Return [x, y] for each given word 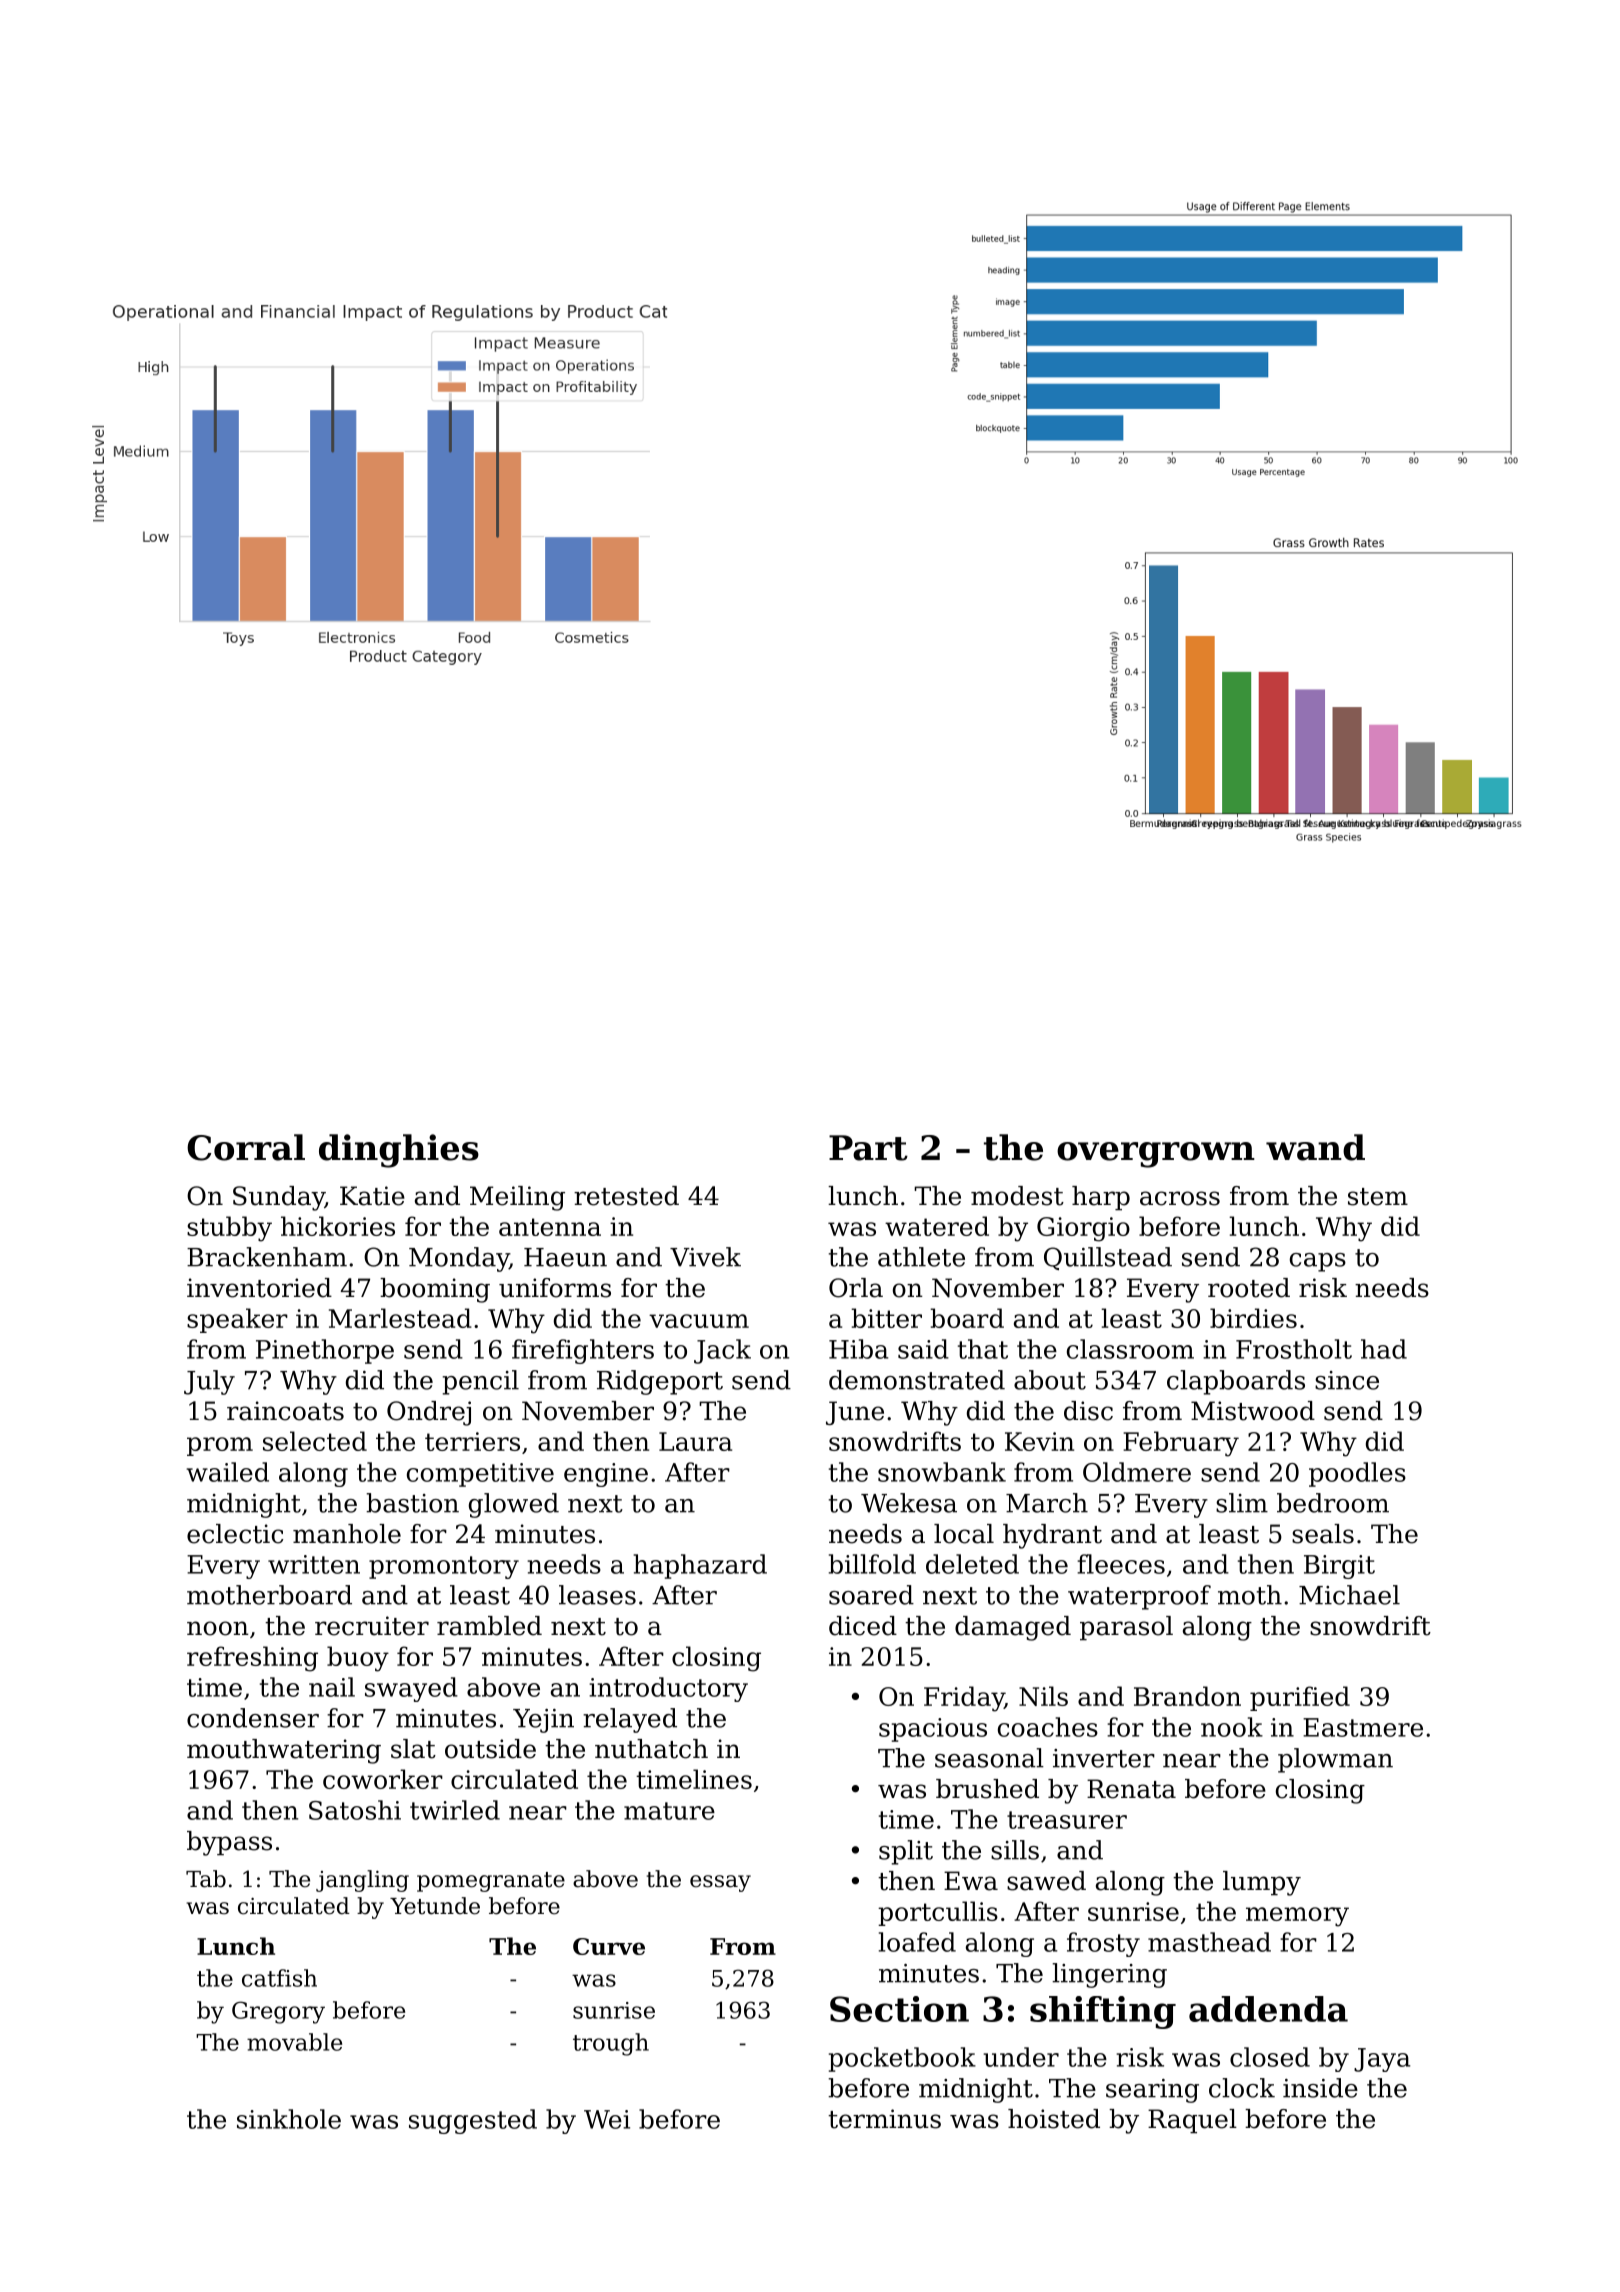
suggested [473, 2121]
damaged [1013, 1628]
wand [1315, 1147]
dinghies [399, 1151]
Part [868, 1148]
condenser [253, 1718]
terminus [884, 2119]
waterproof [1139, 1597]
